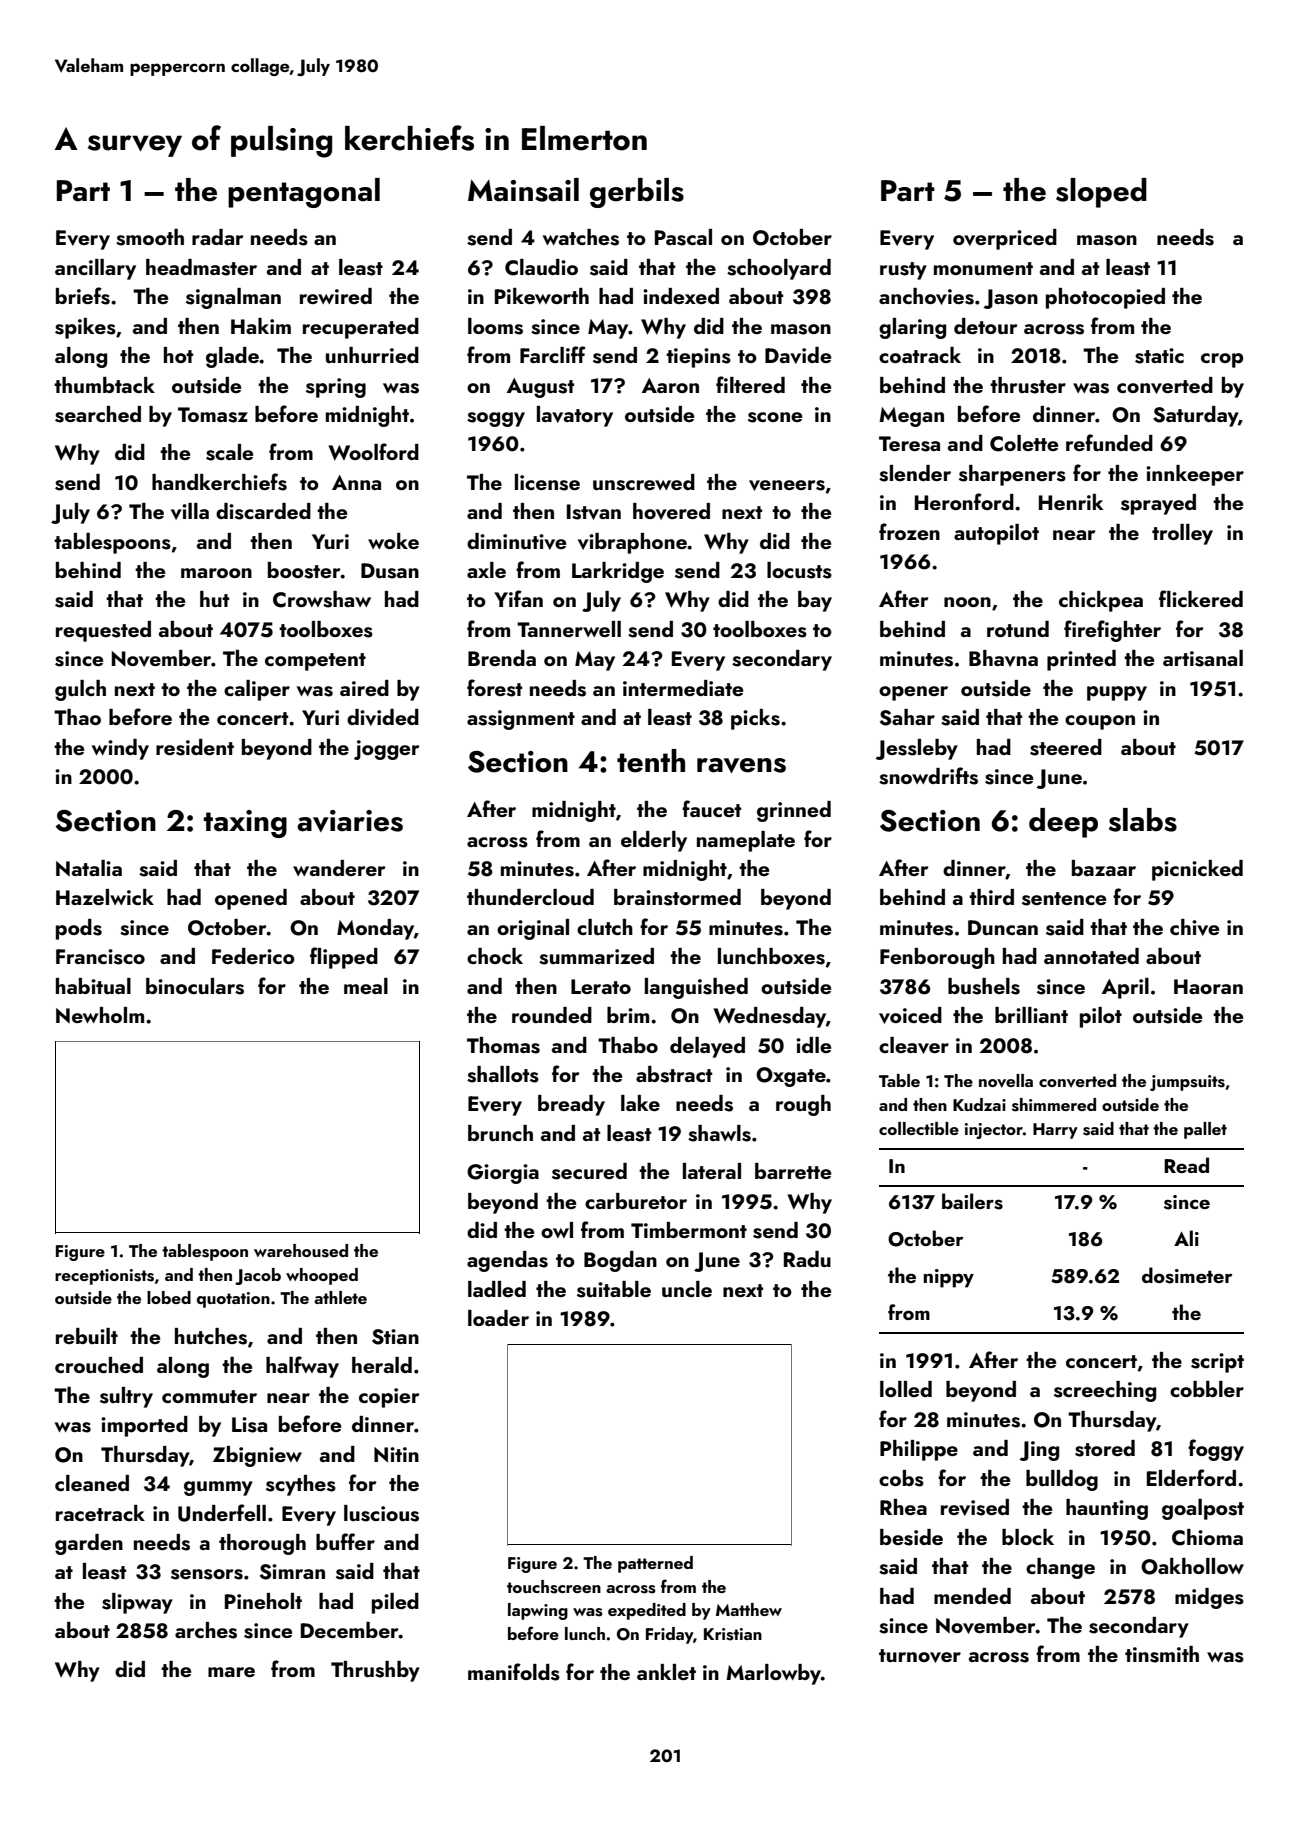 The width and height of the screenshot is (1299, 1837). What do you see at coordinates (150, 237) in the screenshot?
I see `smooth` at bounding box center [150, 237].
